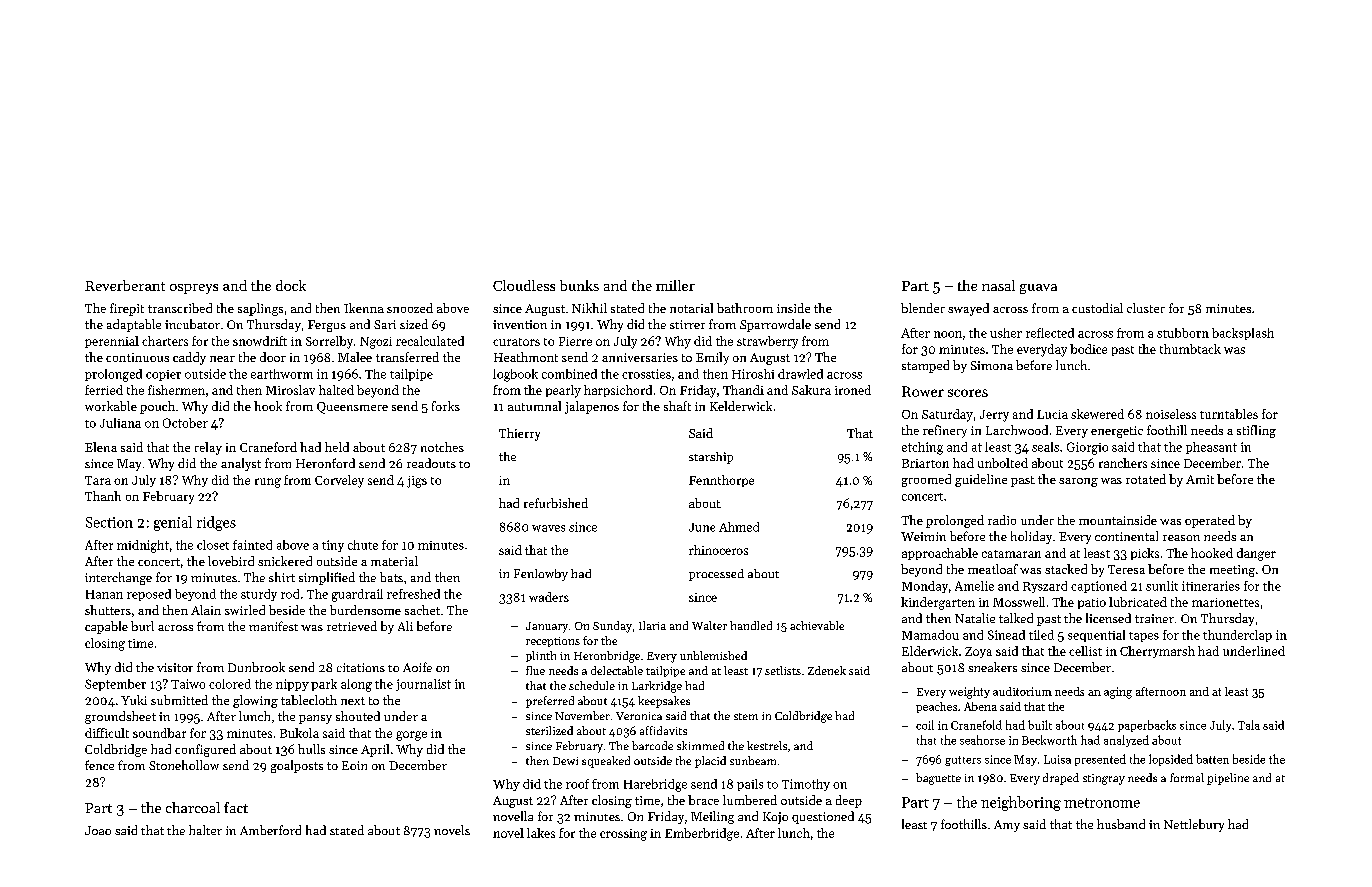  I want to click on Zdenek, so click(827, 670).
